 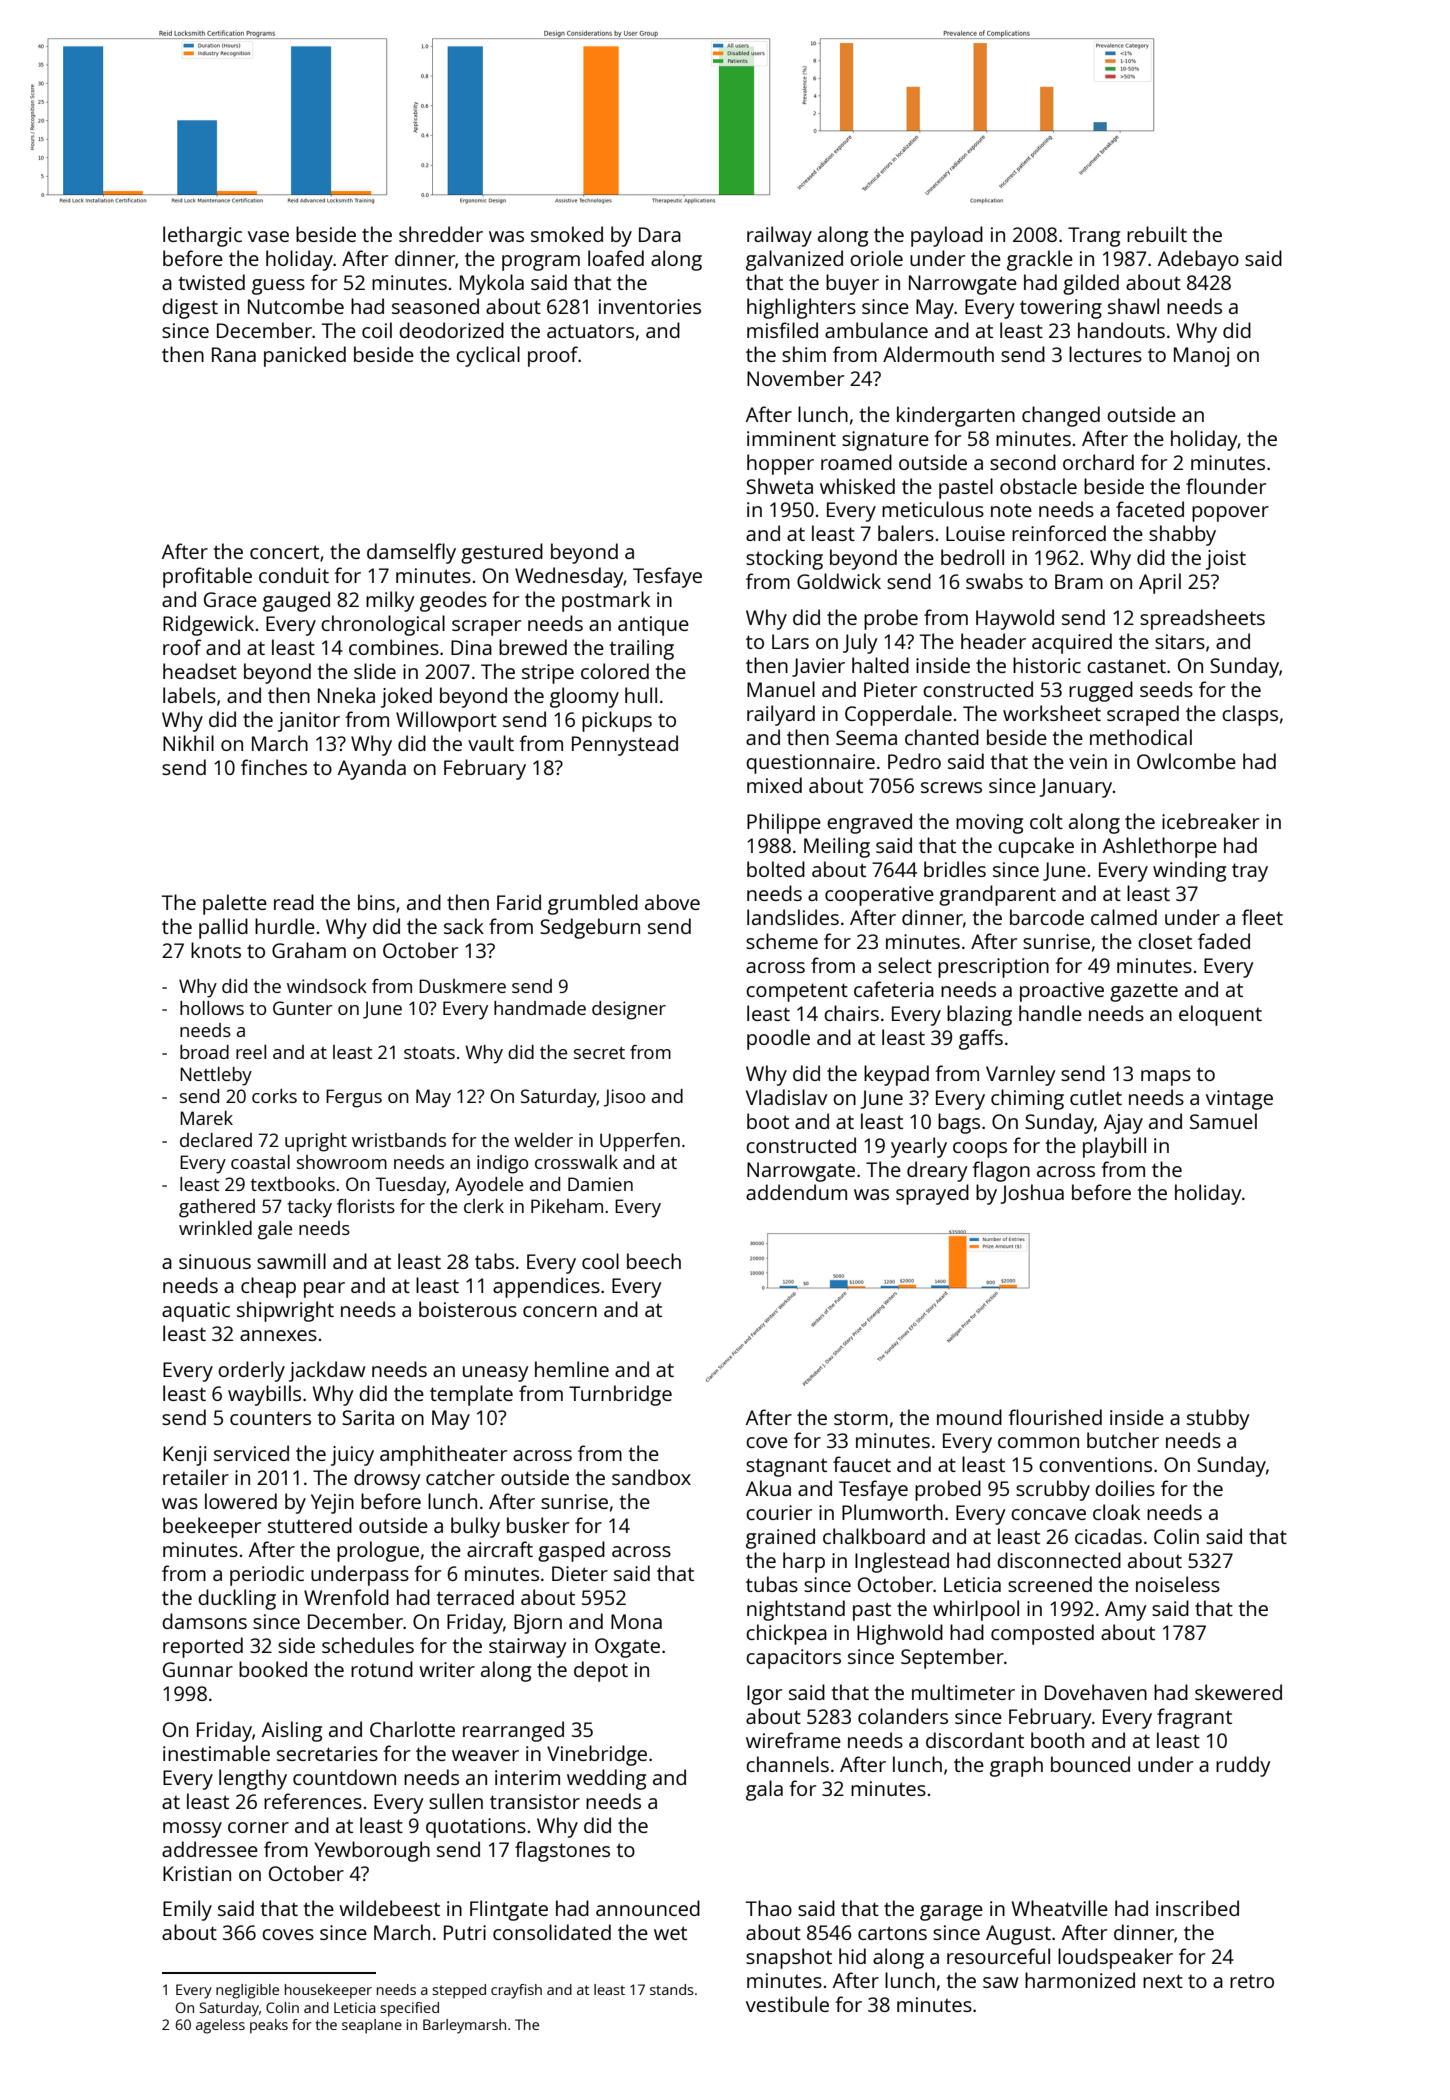 What do you see at coordinates (200, 671) in the page?
I see `headset` at bounding box center [200, 671].
